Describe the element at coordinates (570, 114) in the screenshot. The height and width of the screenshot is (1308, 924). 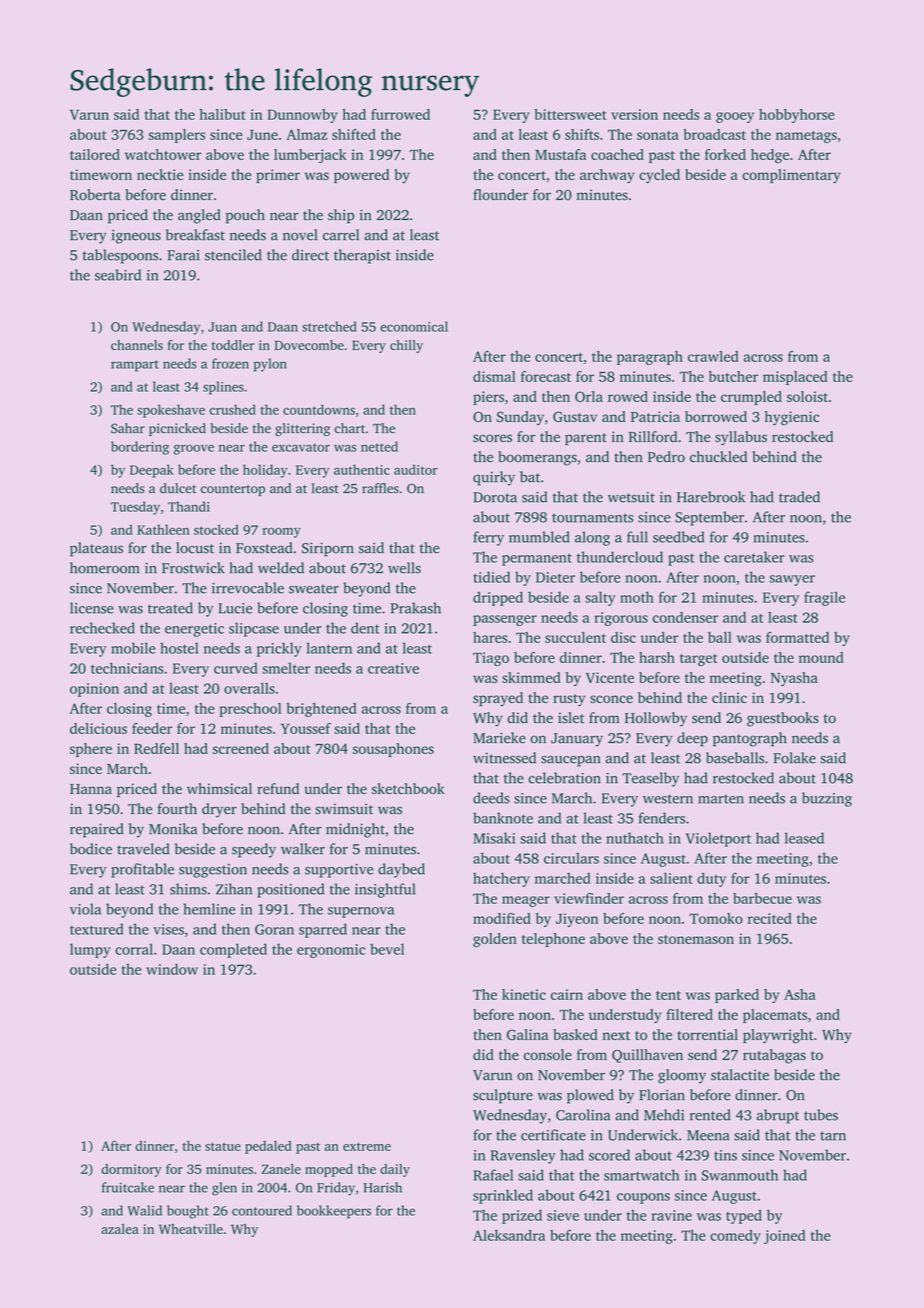
I see `bittersweet` at that location.
